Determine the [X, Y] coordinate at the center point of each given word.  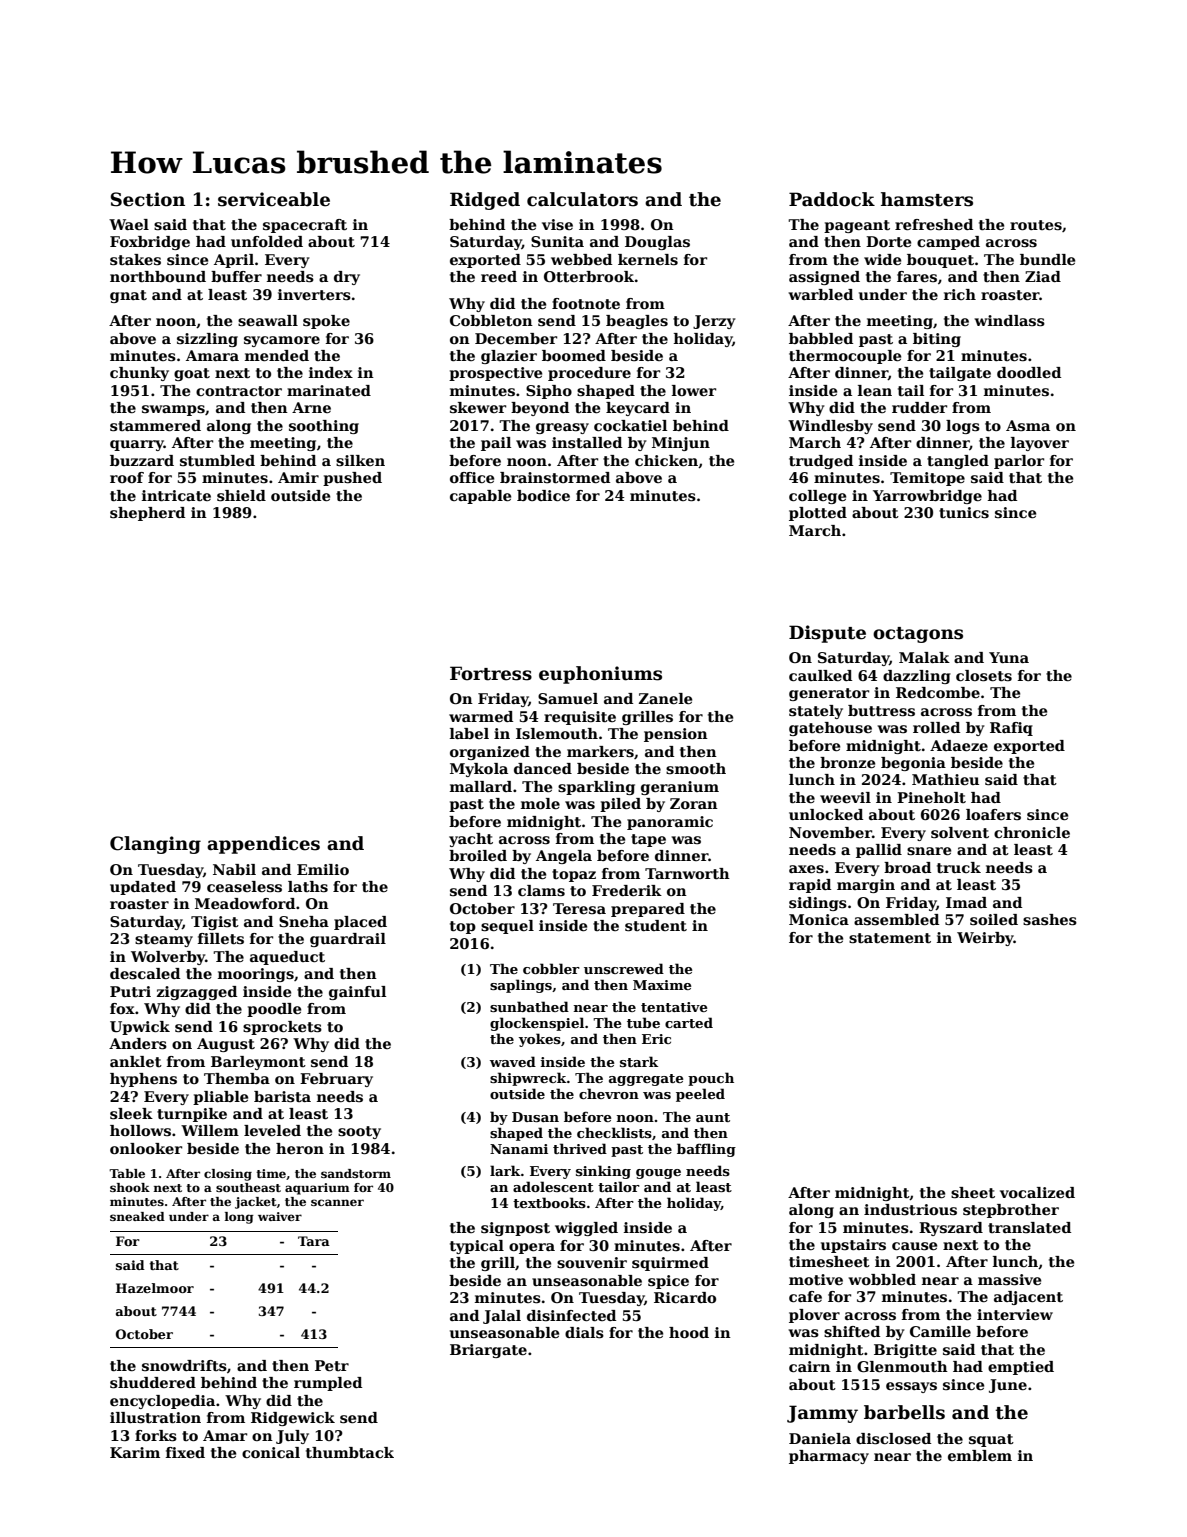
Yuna [1009, 657]
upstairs [853, 1246]
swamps [173, 410]
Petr [332, 1365]
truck [959, 867]
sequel [507, 927]
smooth [696, 768]
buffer [236, 276]
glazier [509, 357]
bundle [1047, 259]
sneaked [137, 1216]
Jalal [502, 1317]
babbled [821, 338]
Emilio [323, 869]
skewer [478, 407]
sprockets [282, 1028]
